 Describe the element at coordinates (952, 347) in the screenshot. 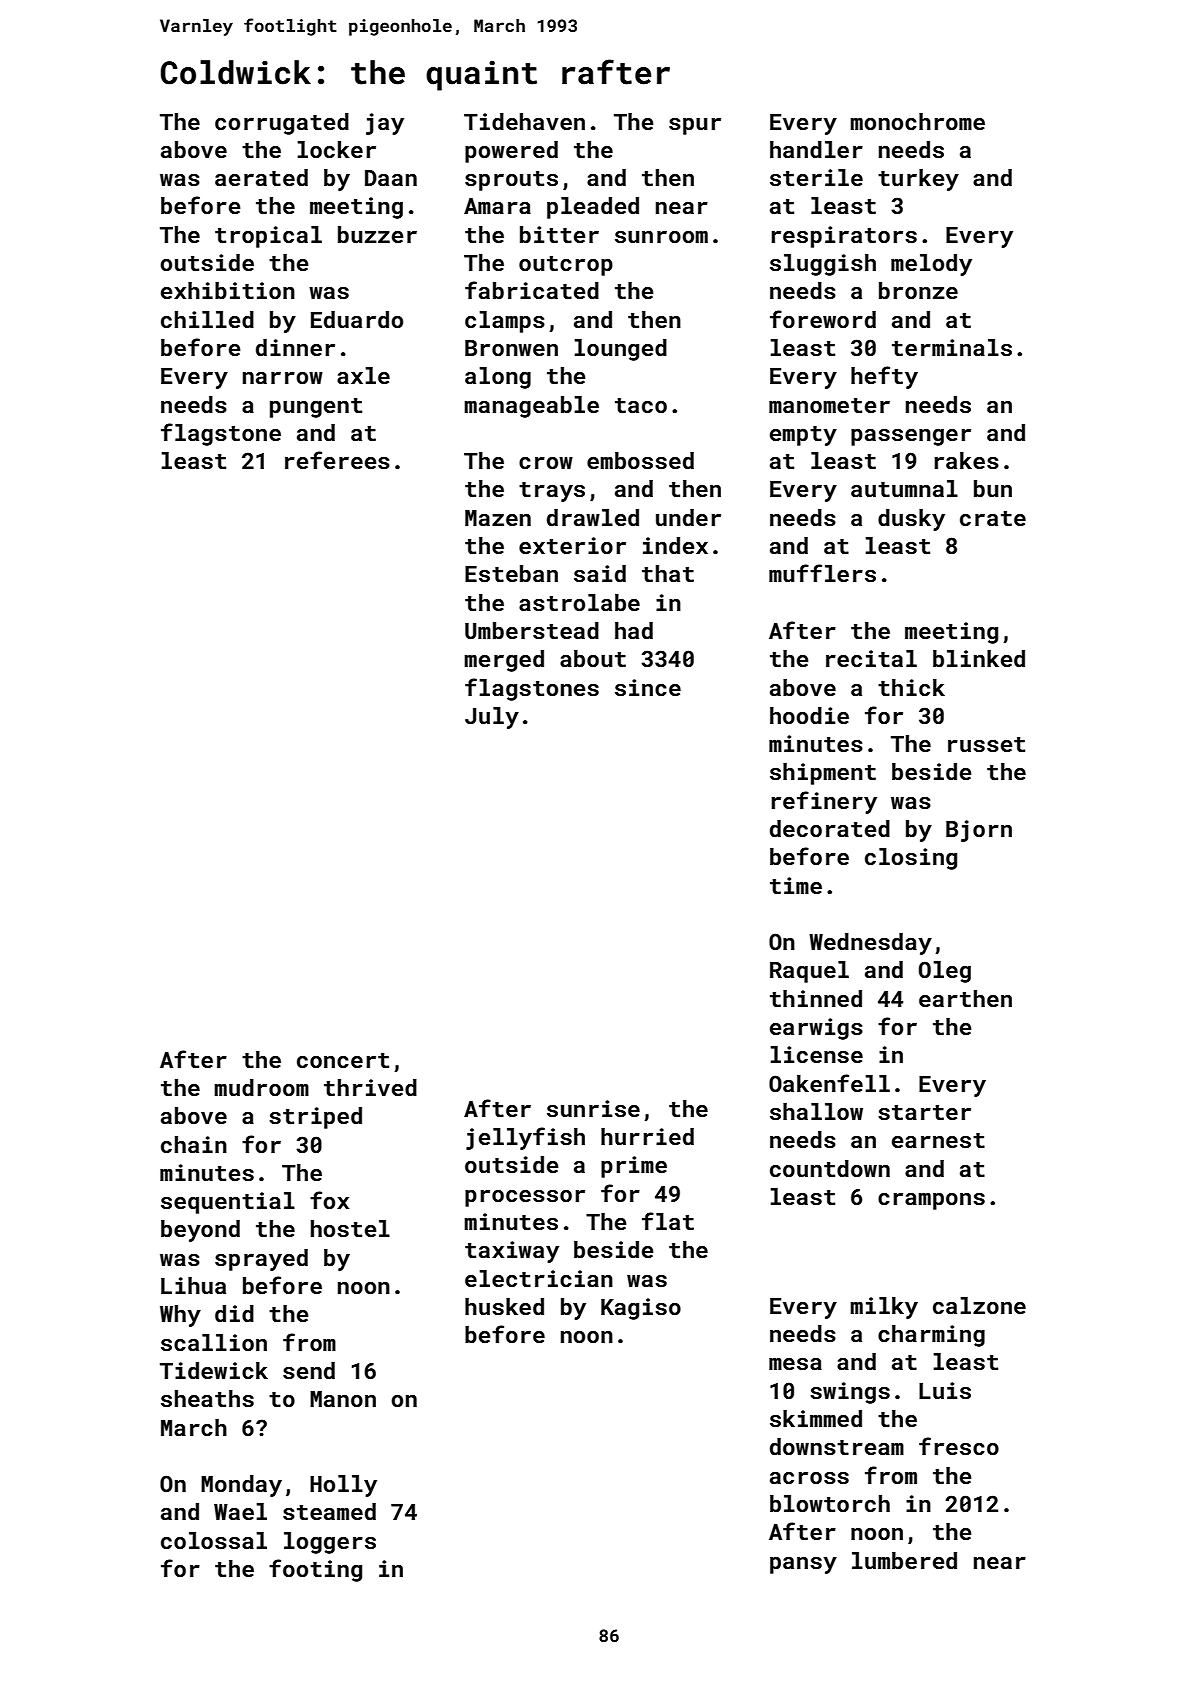

I see `terminals` at that location.
